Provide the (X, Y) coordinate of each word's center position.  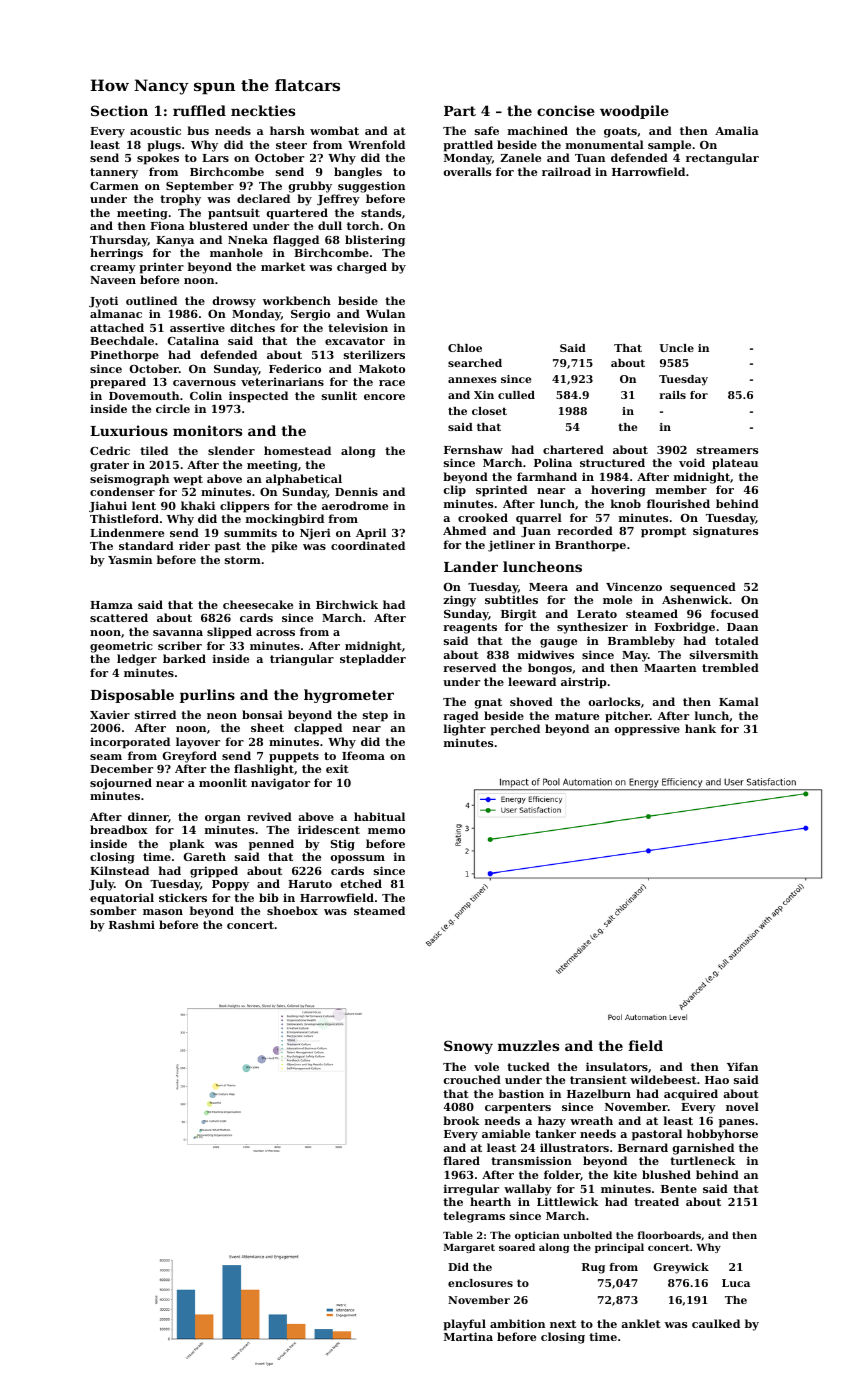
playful (464, 1325)
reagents (470, 628)
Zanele (520, 157)
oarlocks (614, 701)
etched (361, 883)
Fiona (167, 225)
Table (458, 1235)
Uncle (676, 348)
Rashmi (132, 924)
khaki (198, 505)
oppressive (647, 730)
